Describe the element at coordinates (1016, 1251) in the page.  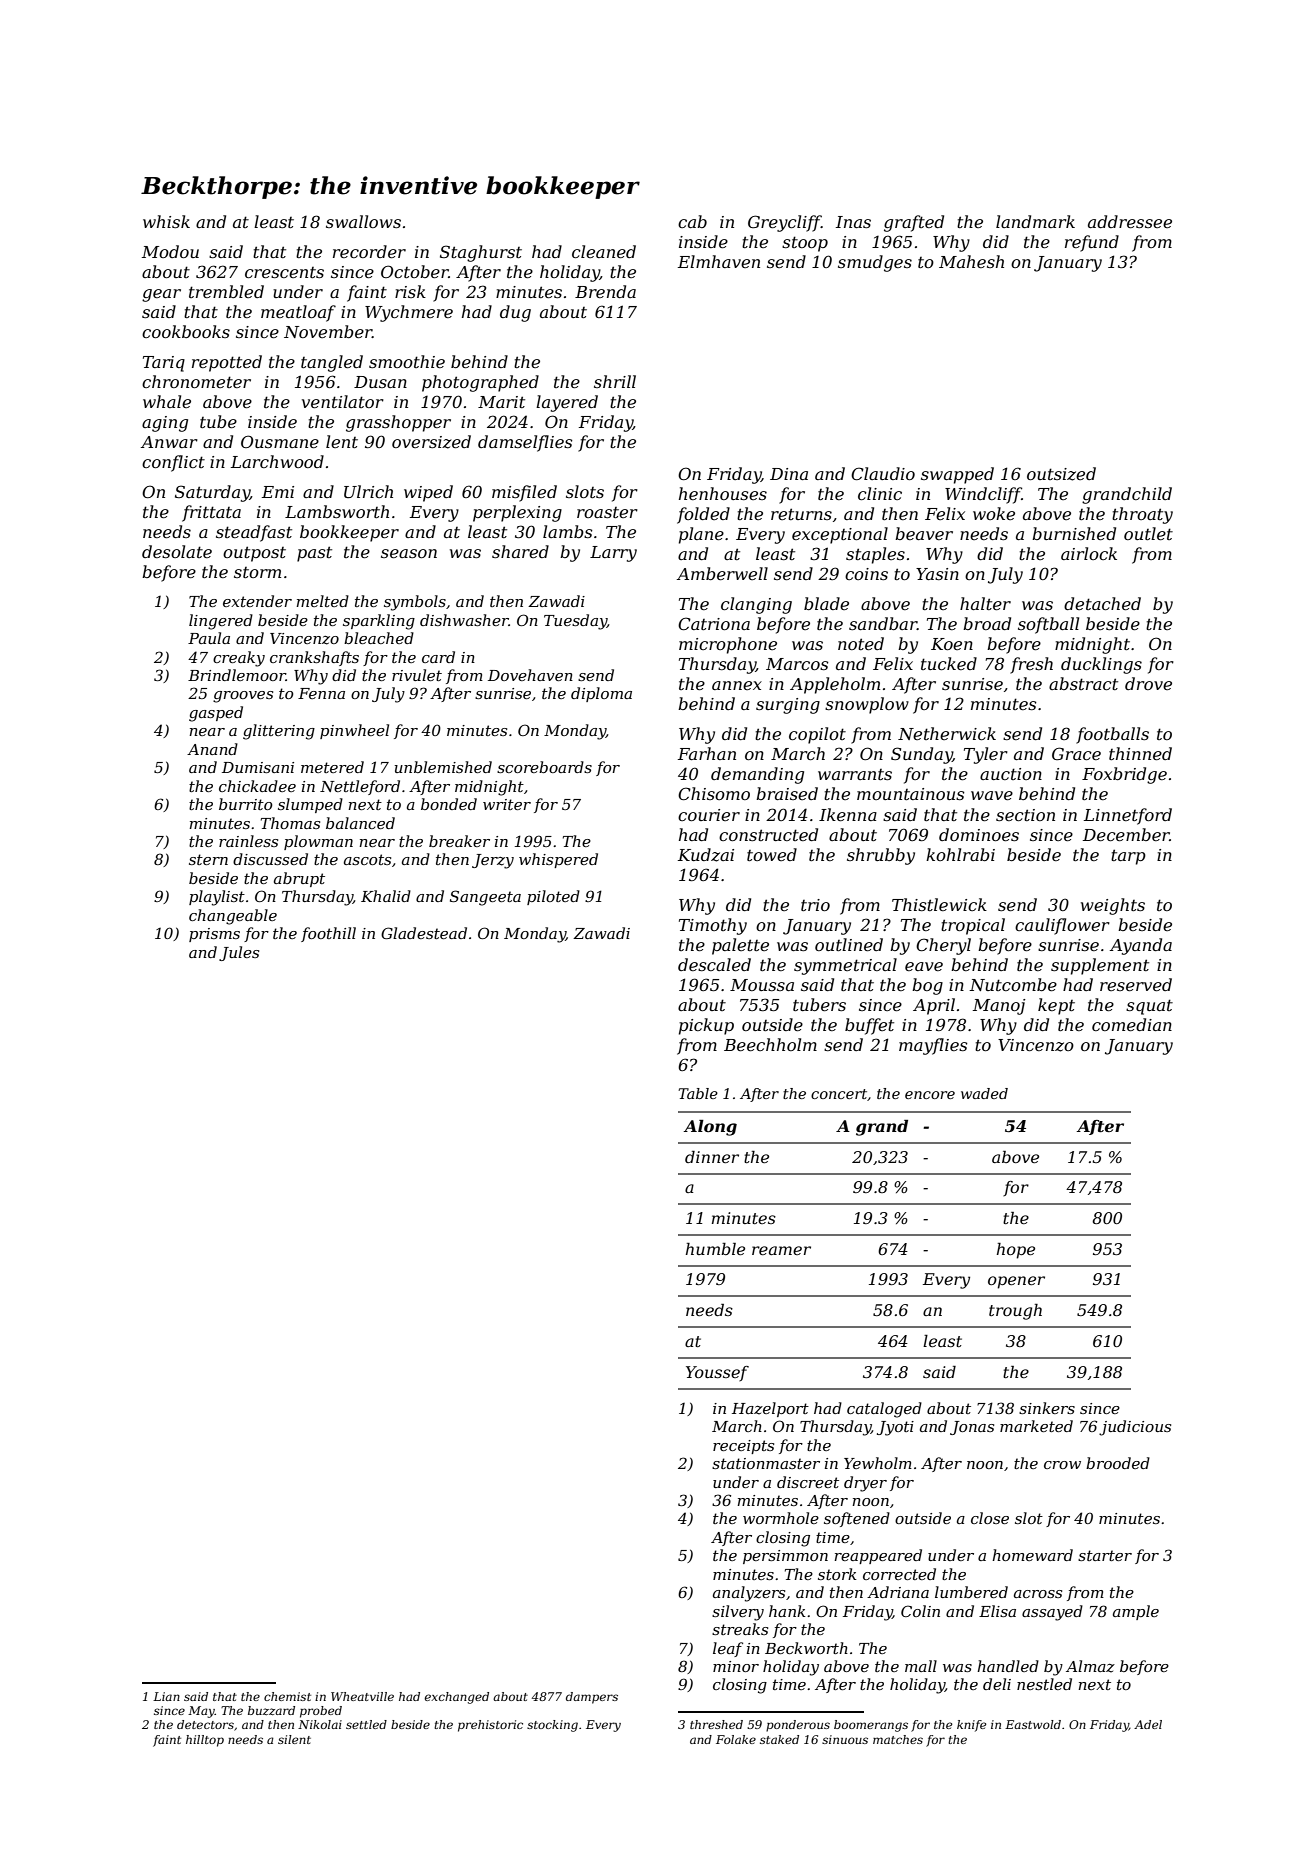
I see `hope` at that location.
